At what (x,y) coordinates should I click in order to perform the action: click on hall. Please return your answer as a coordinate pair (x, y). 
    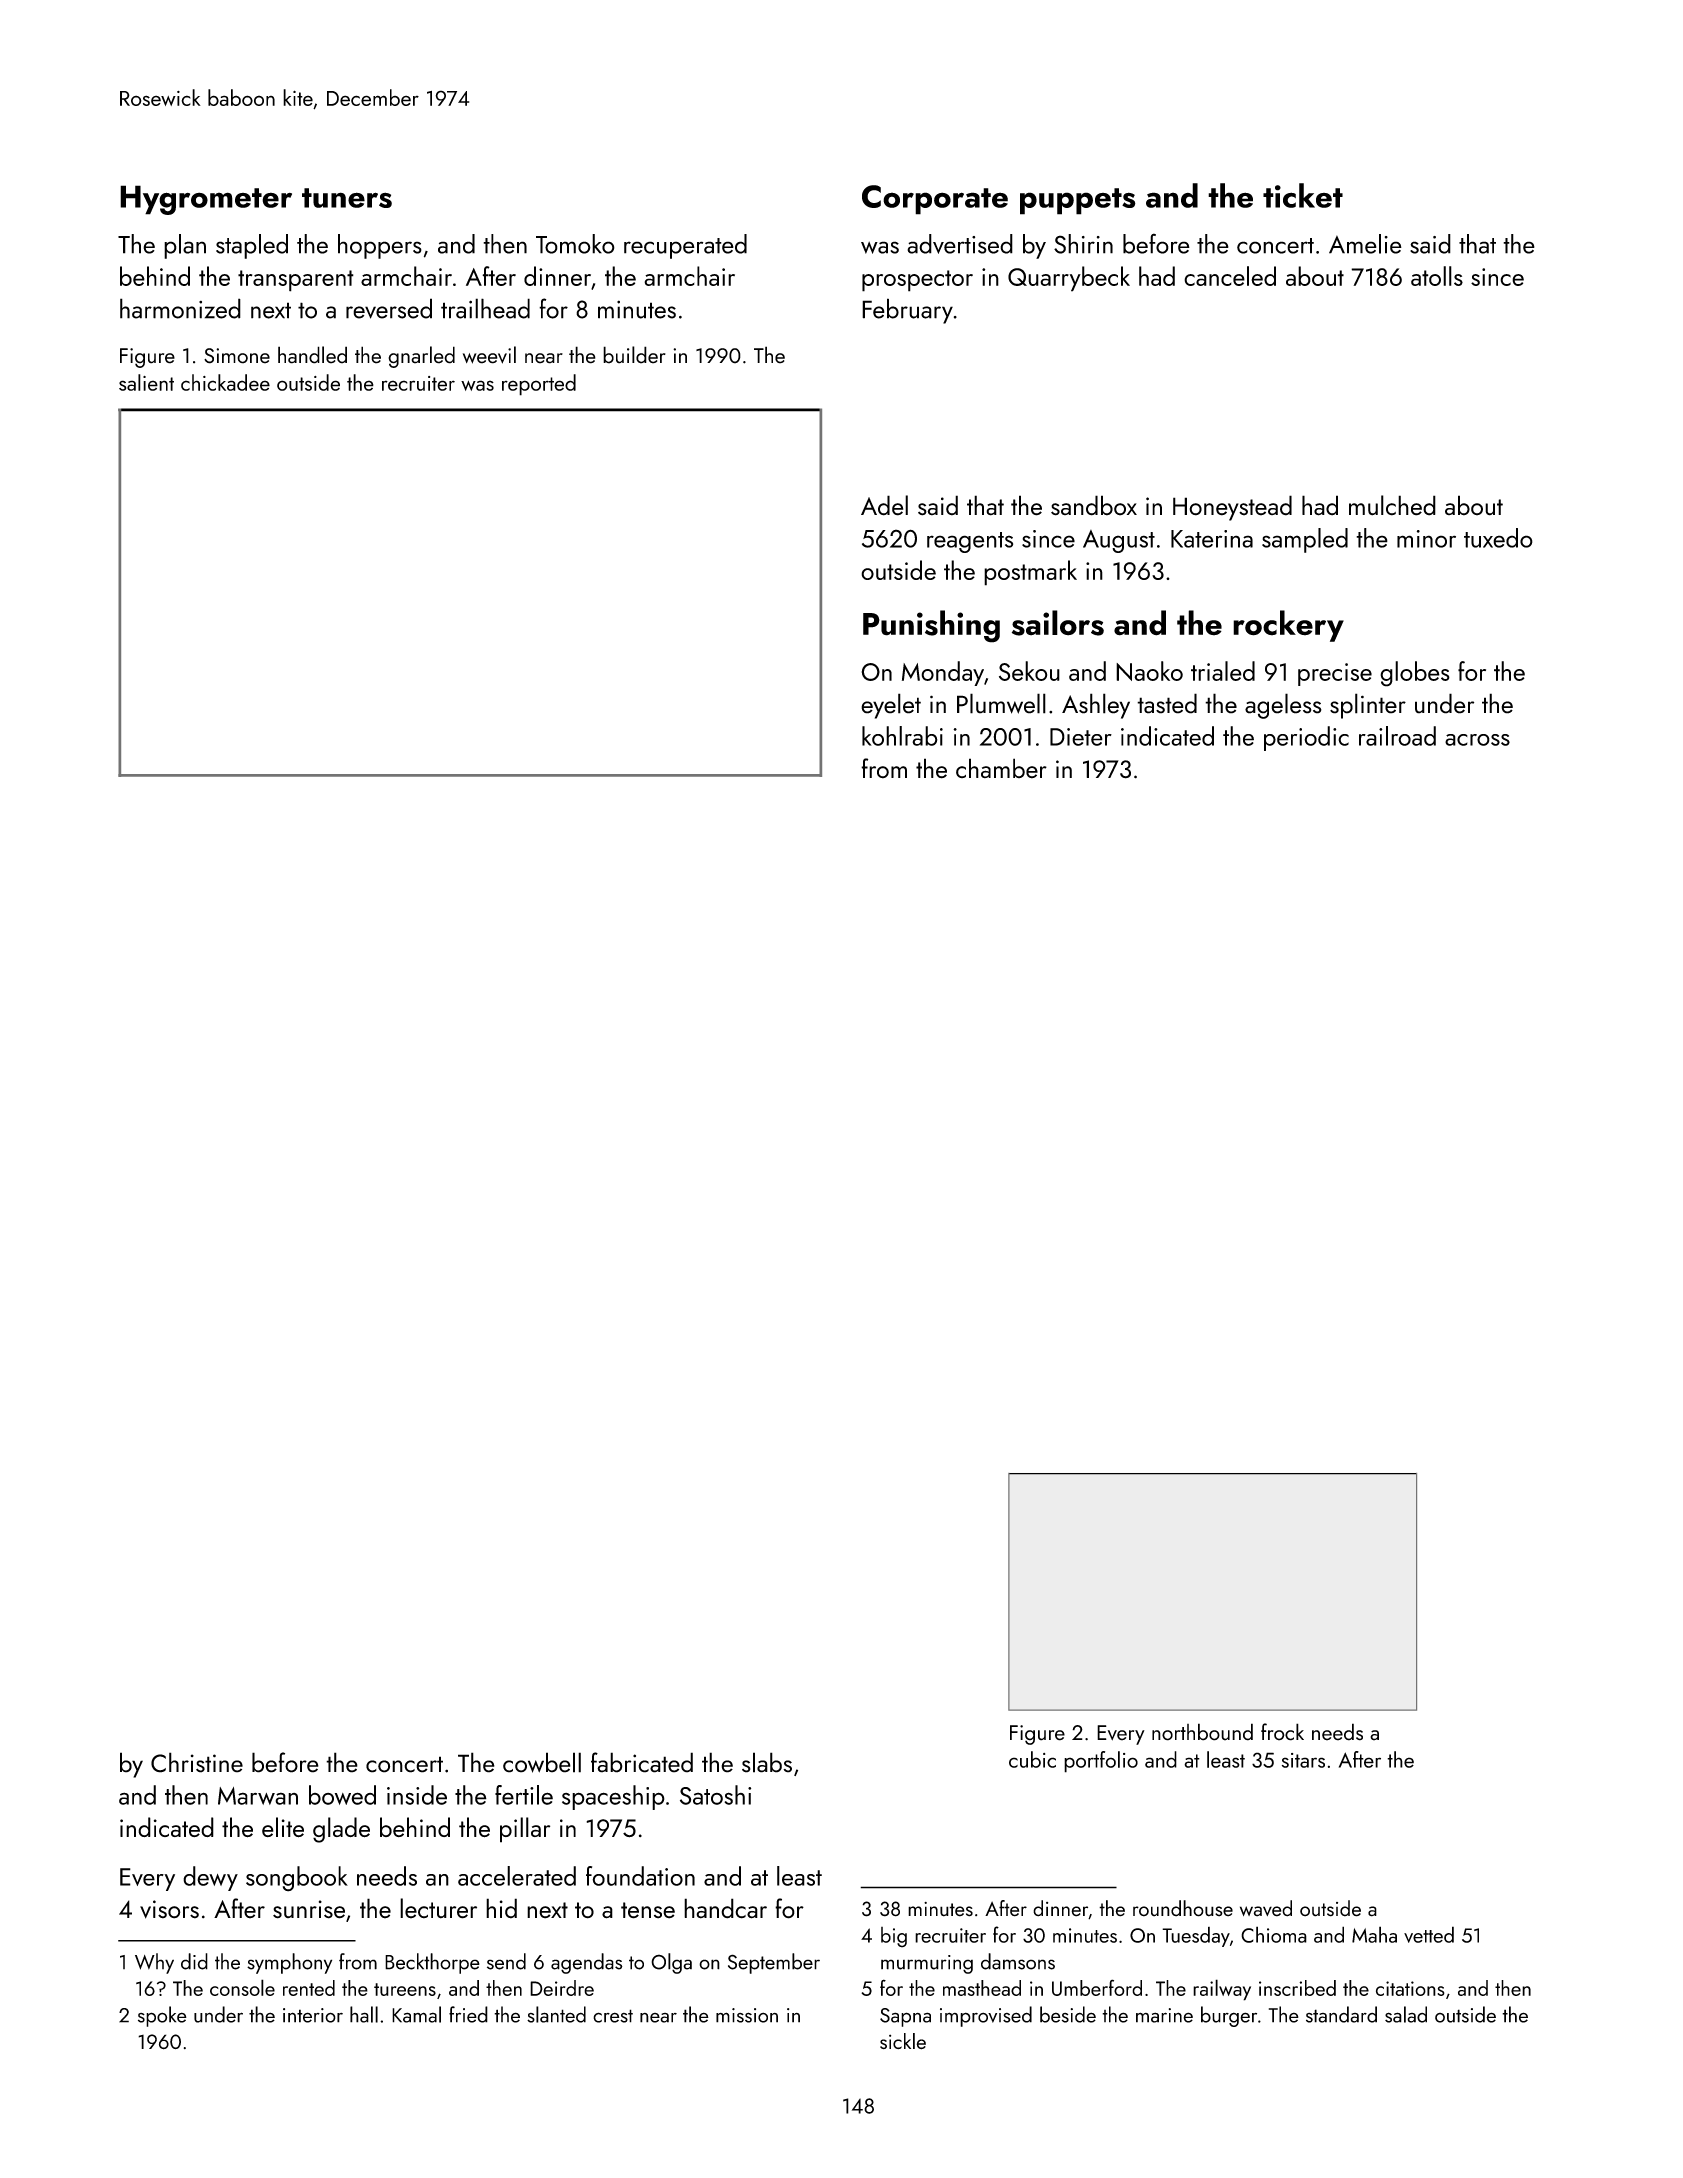
    Looking at the image, I should click on (364, 2014).
